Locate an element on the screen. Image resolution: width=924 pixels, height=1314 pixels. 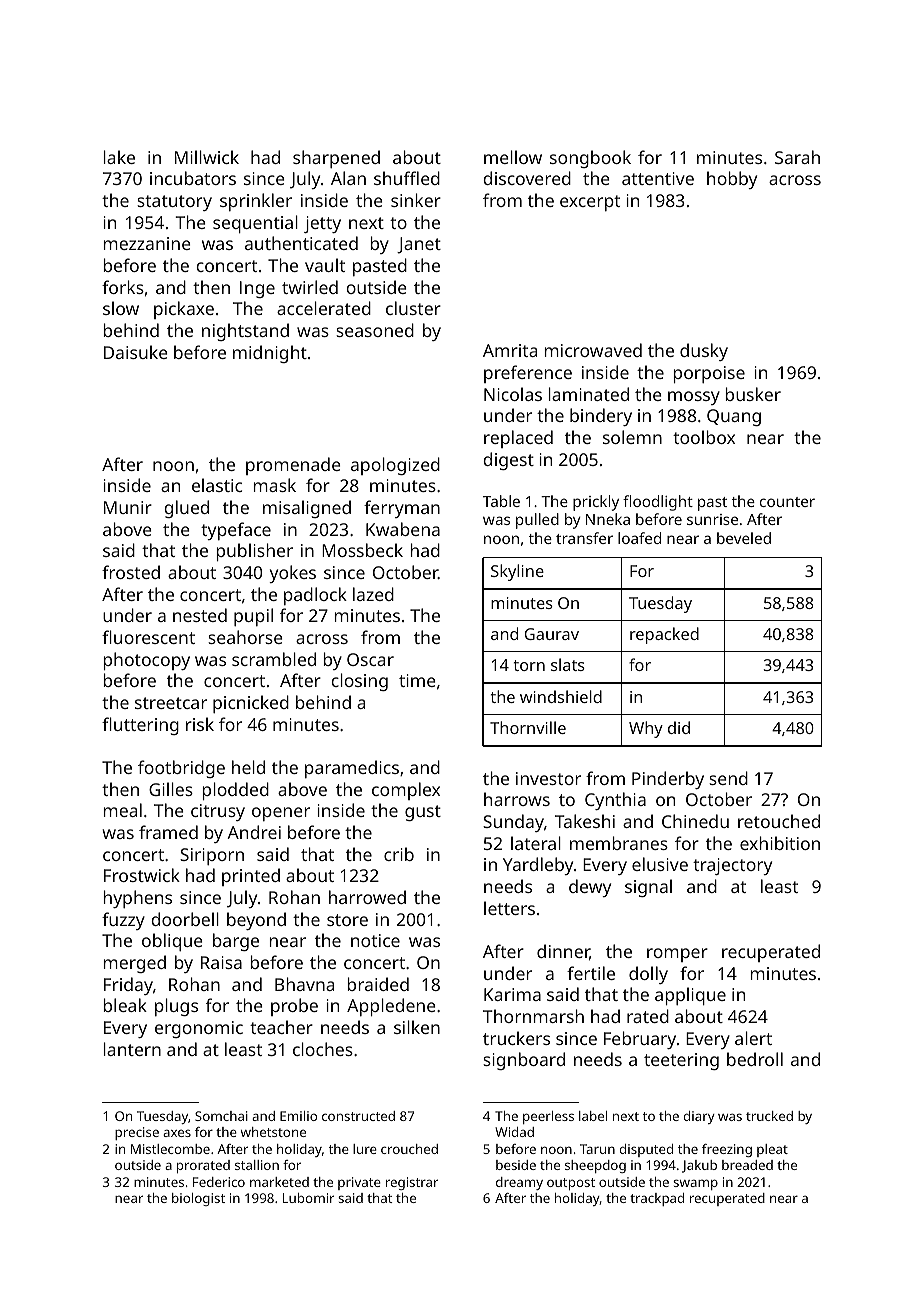
busker is located at coordinates (753, 394).
